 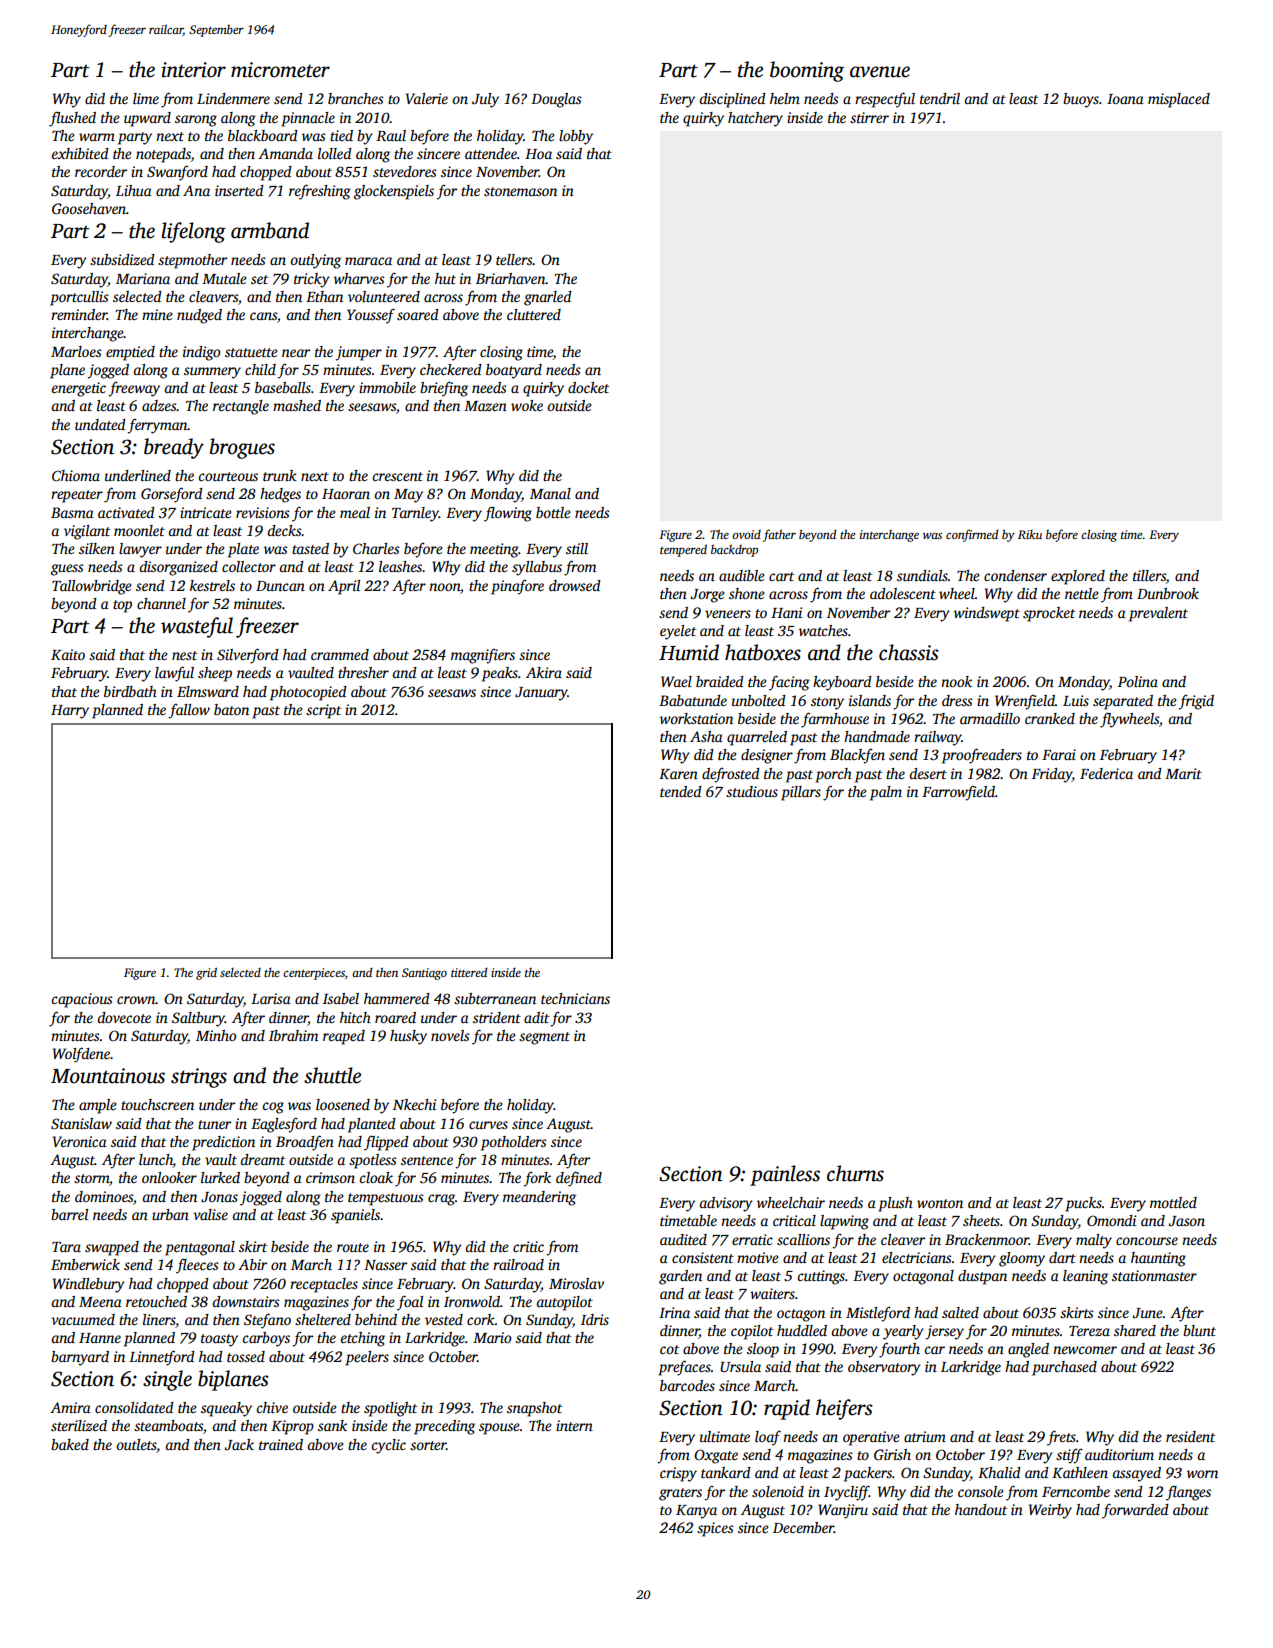 I want to click on tillers, so click(x=1149, y=577).
